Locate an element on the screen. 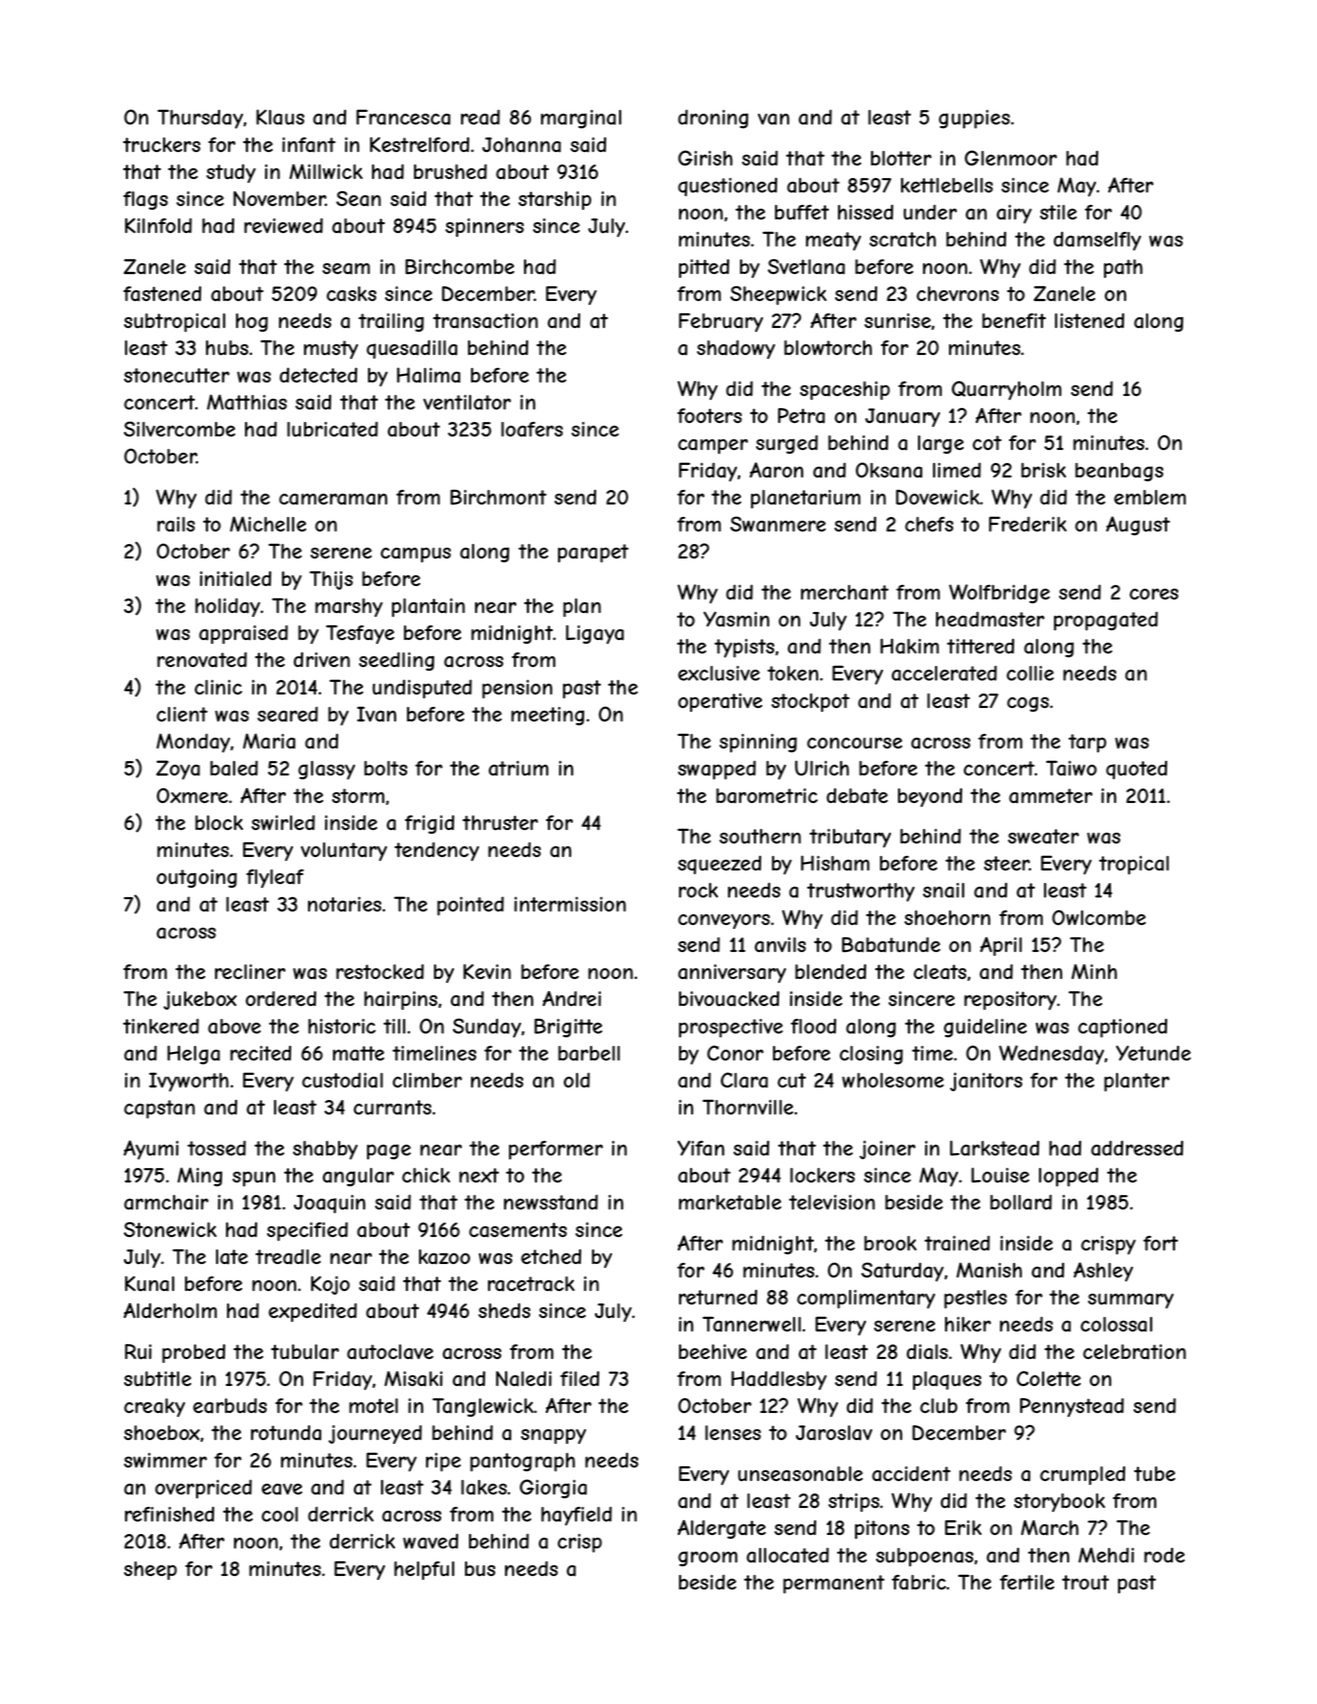 This screenshot has height=1704, width=1317. Glenmoor is located at coordinates (1011, 158).
